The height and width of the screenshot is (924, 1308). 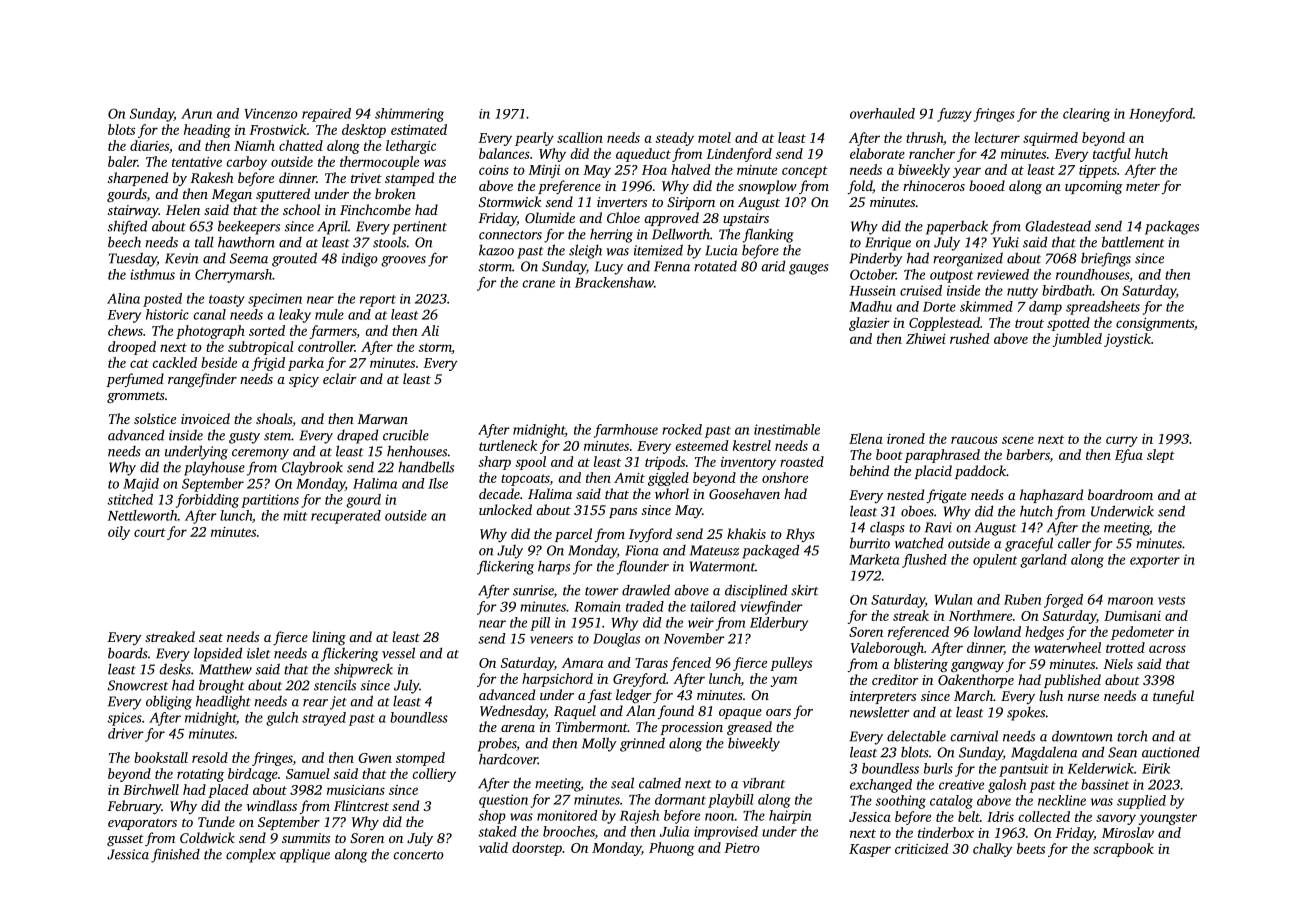 What do you see at coordinates (746, 533) in the screenshot?
I see `khakis` at bounding box center [746, 533].
